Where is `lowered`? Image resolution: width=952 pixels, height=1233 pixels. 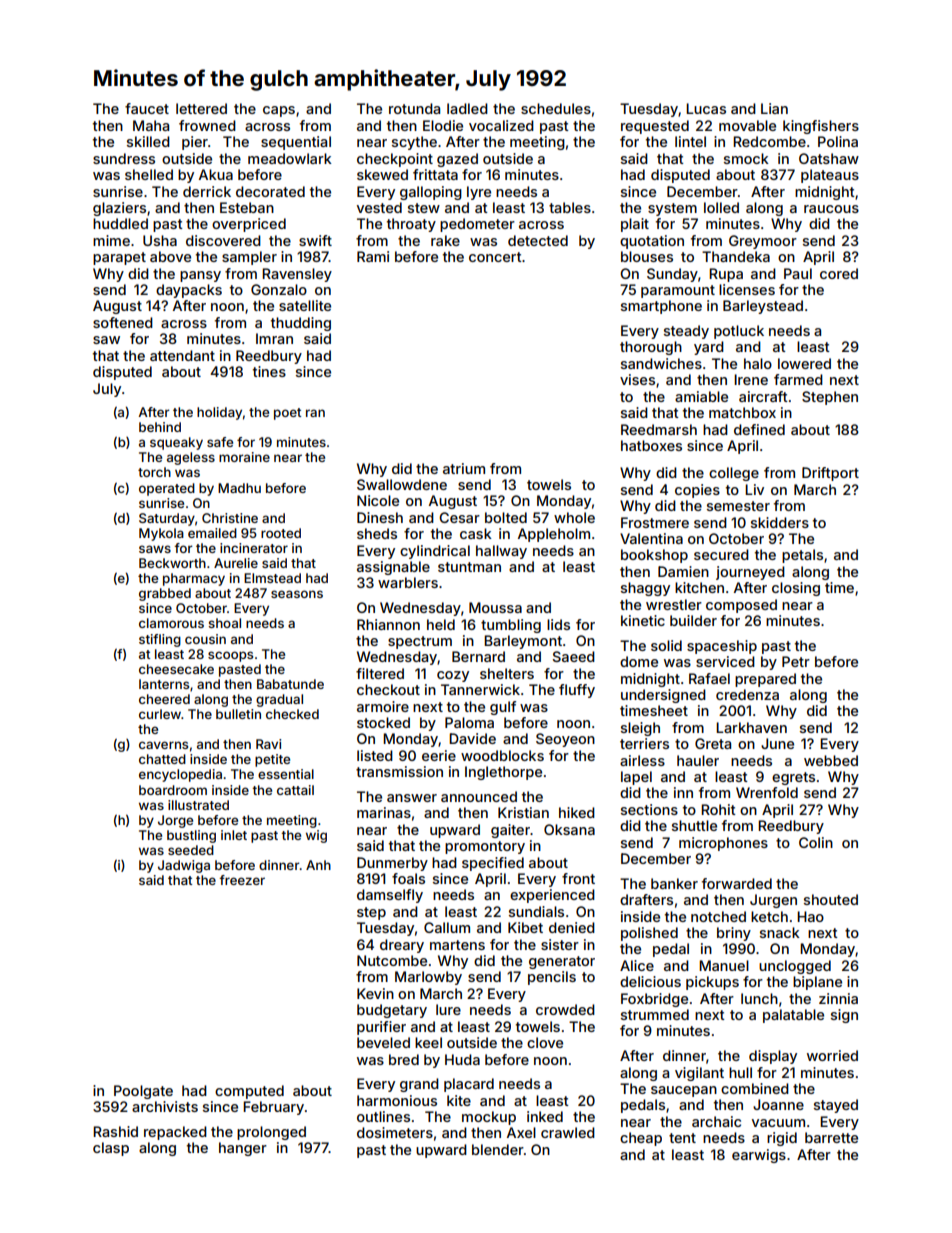 lowered is located at coordinates (804, 363).
